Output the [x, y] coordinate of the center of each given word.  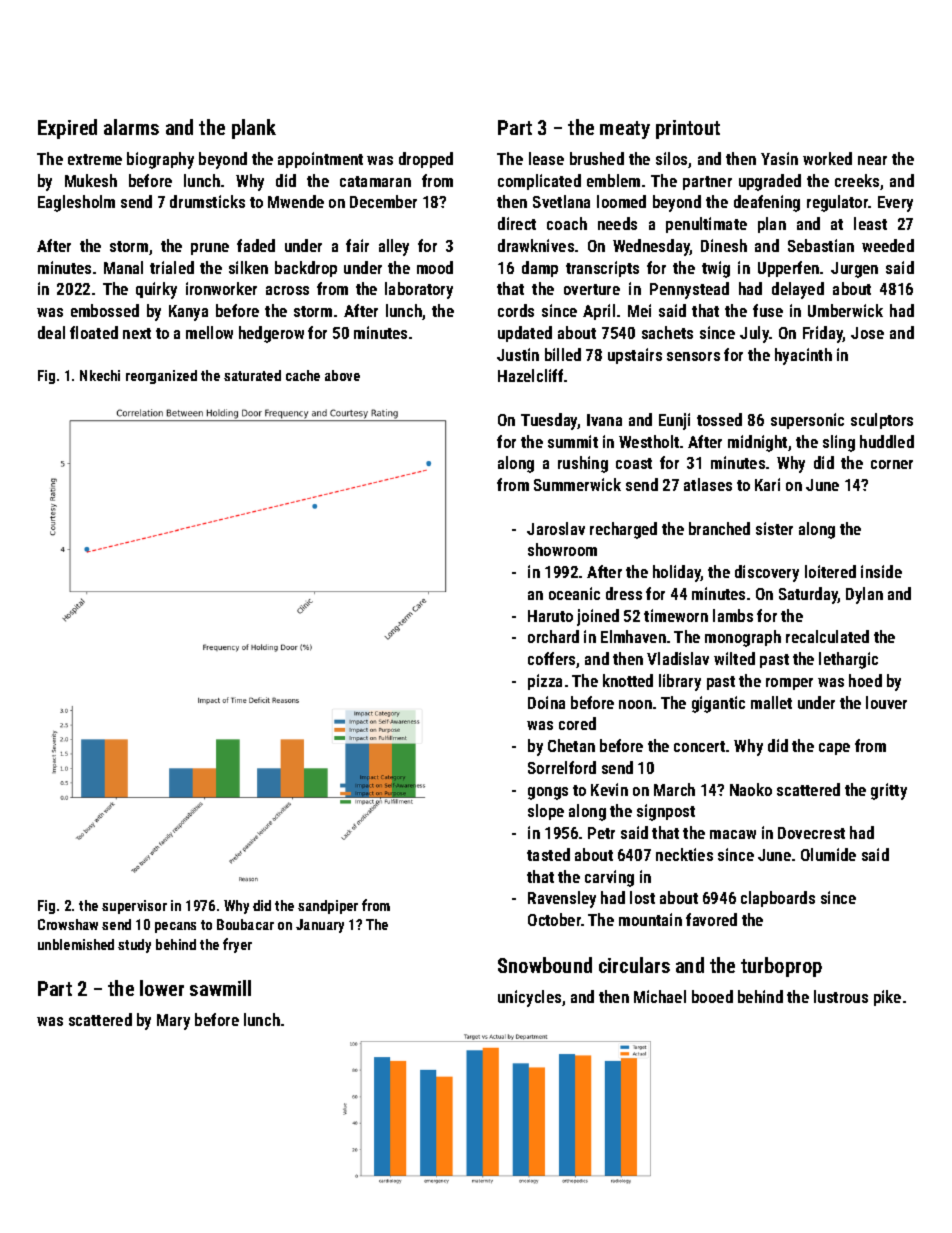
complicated [539, 182]
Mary [173, 1022]
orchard [553, 636]
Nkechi [100, 375]
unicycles [529, 998]
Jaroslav [556, 528]
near [872, 160]
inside [881, 571]
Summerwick [577, 484]
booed [712, 996]
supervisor [134, 907]
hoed [865, 680]
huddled [887, 441]
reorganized [161, 377]
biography [160, 160]
